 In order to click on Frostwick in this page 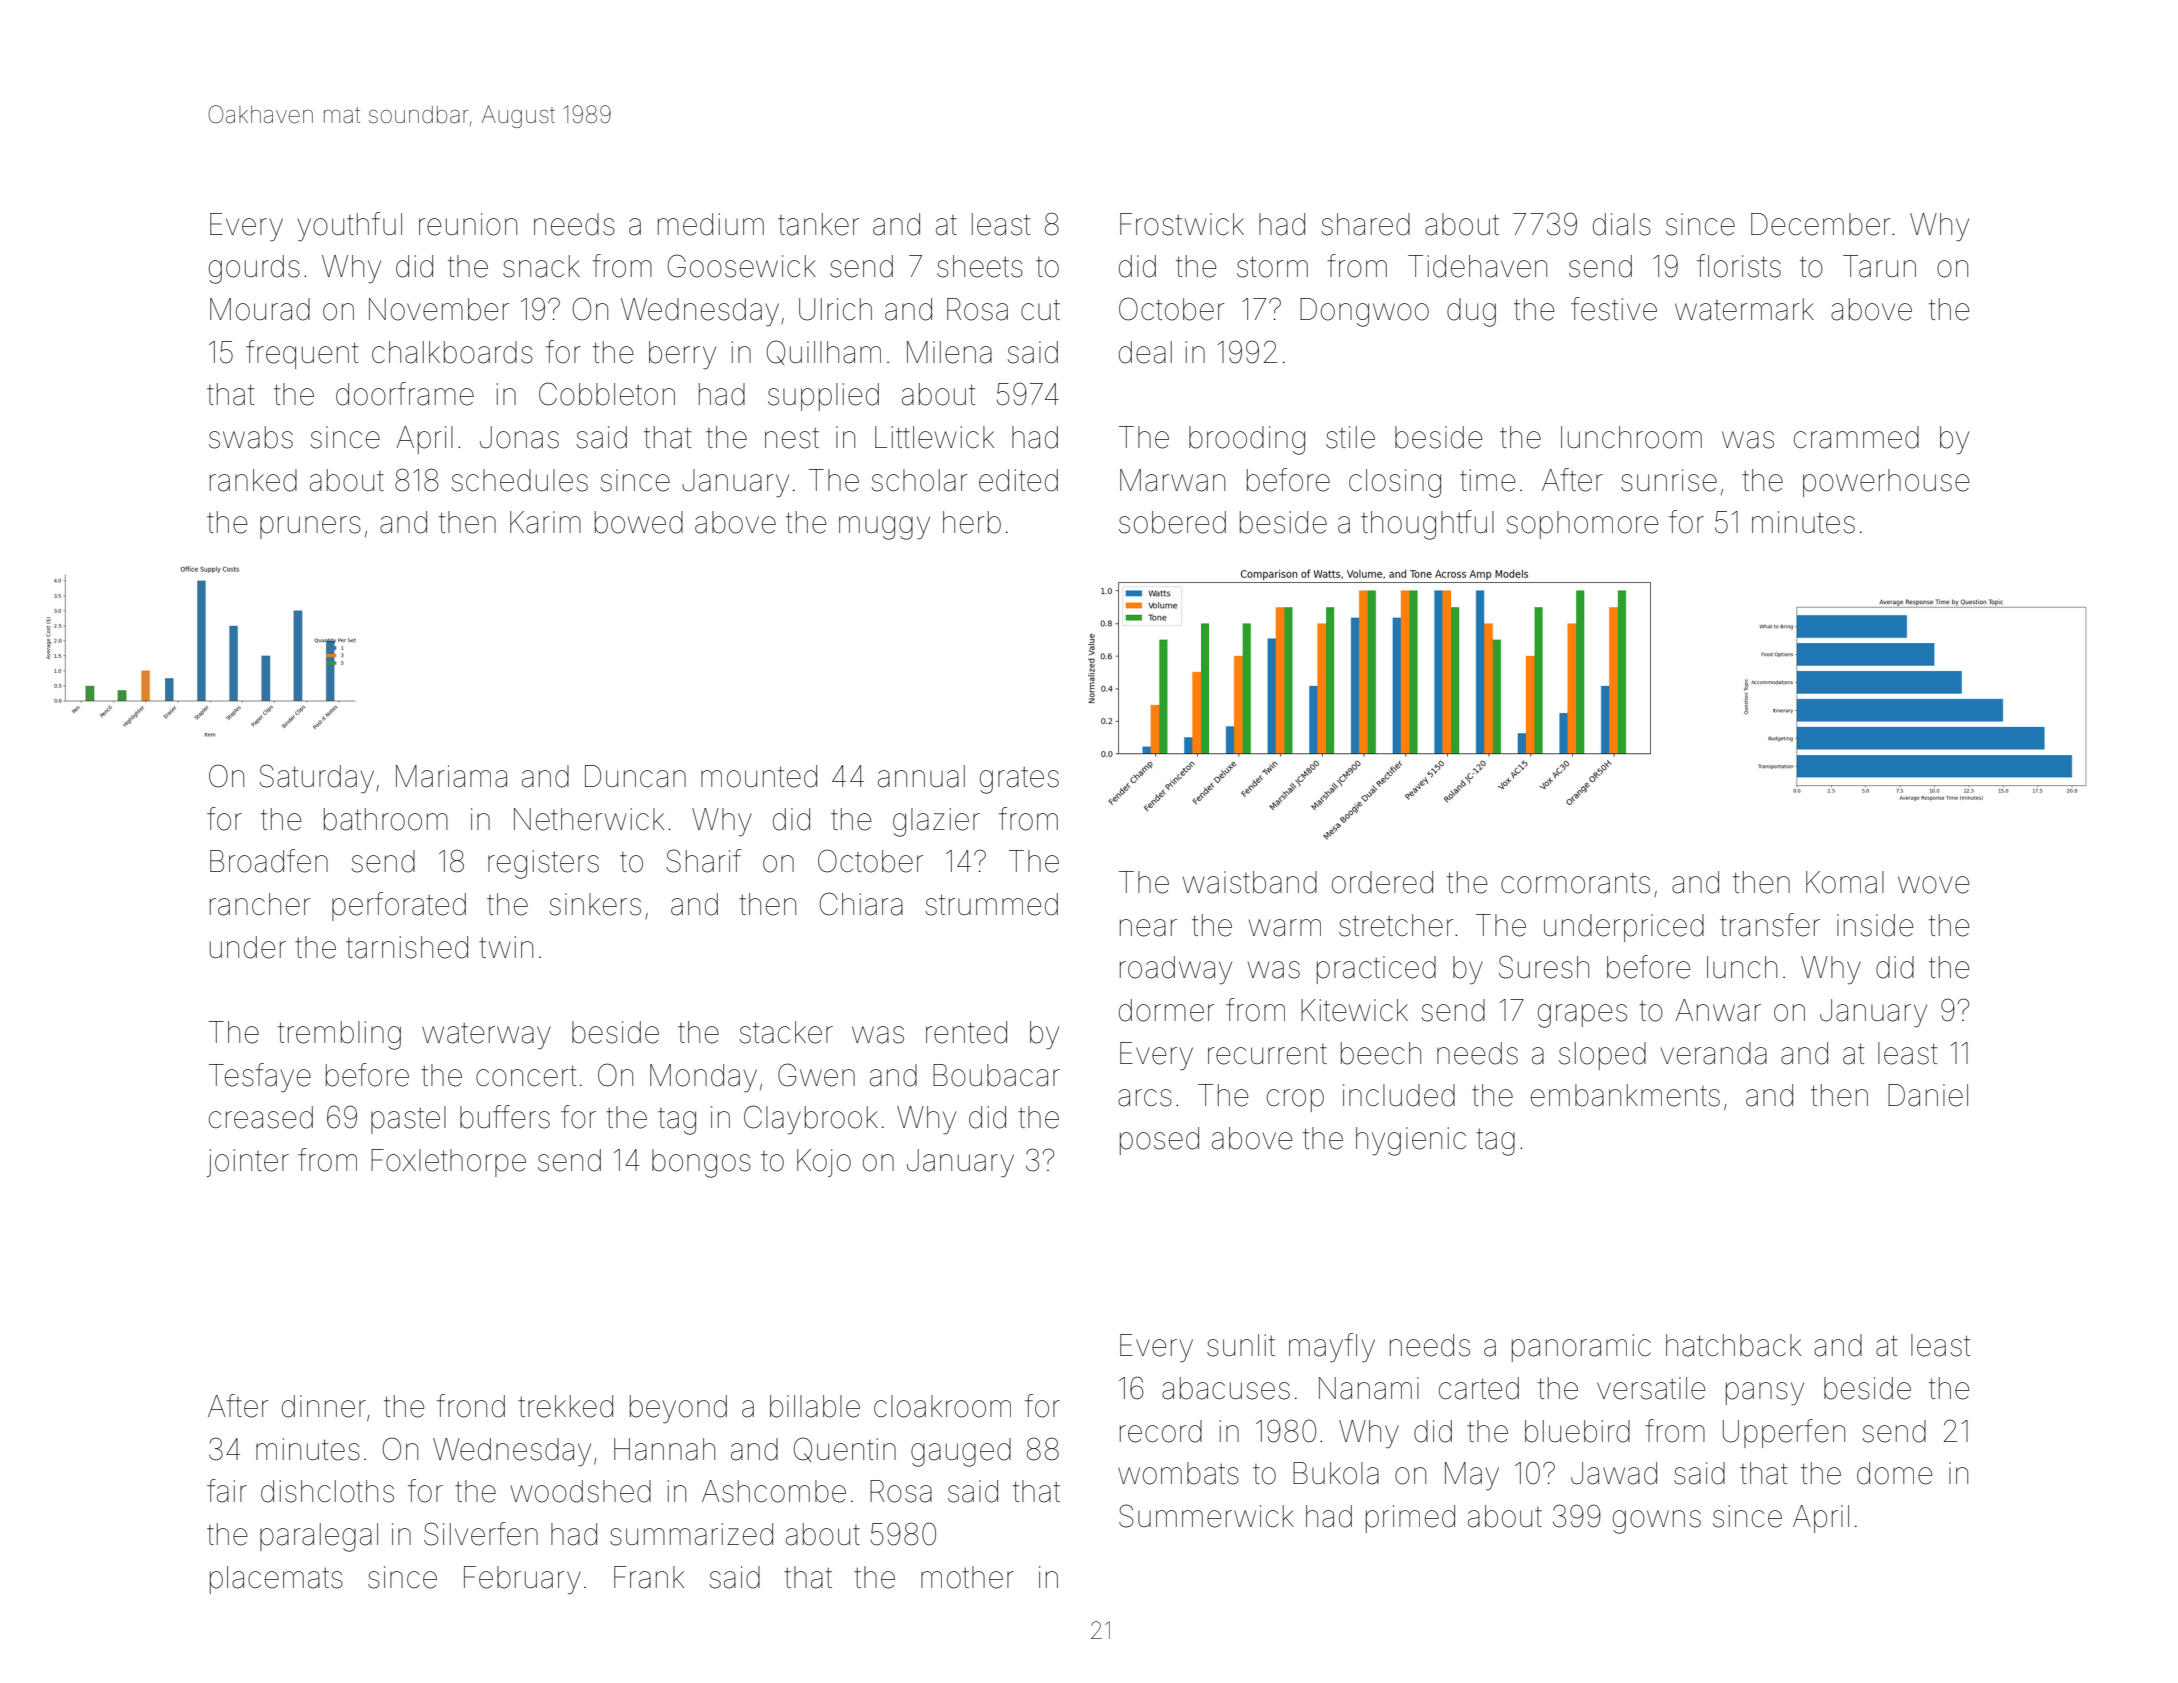, I will do `click(1182, 224)`.
